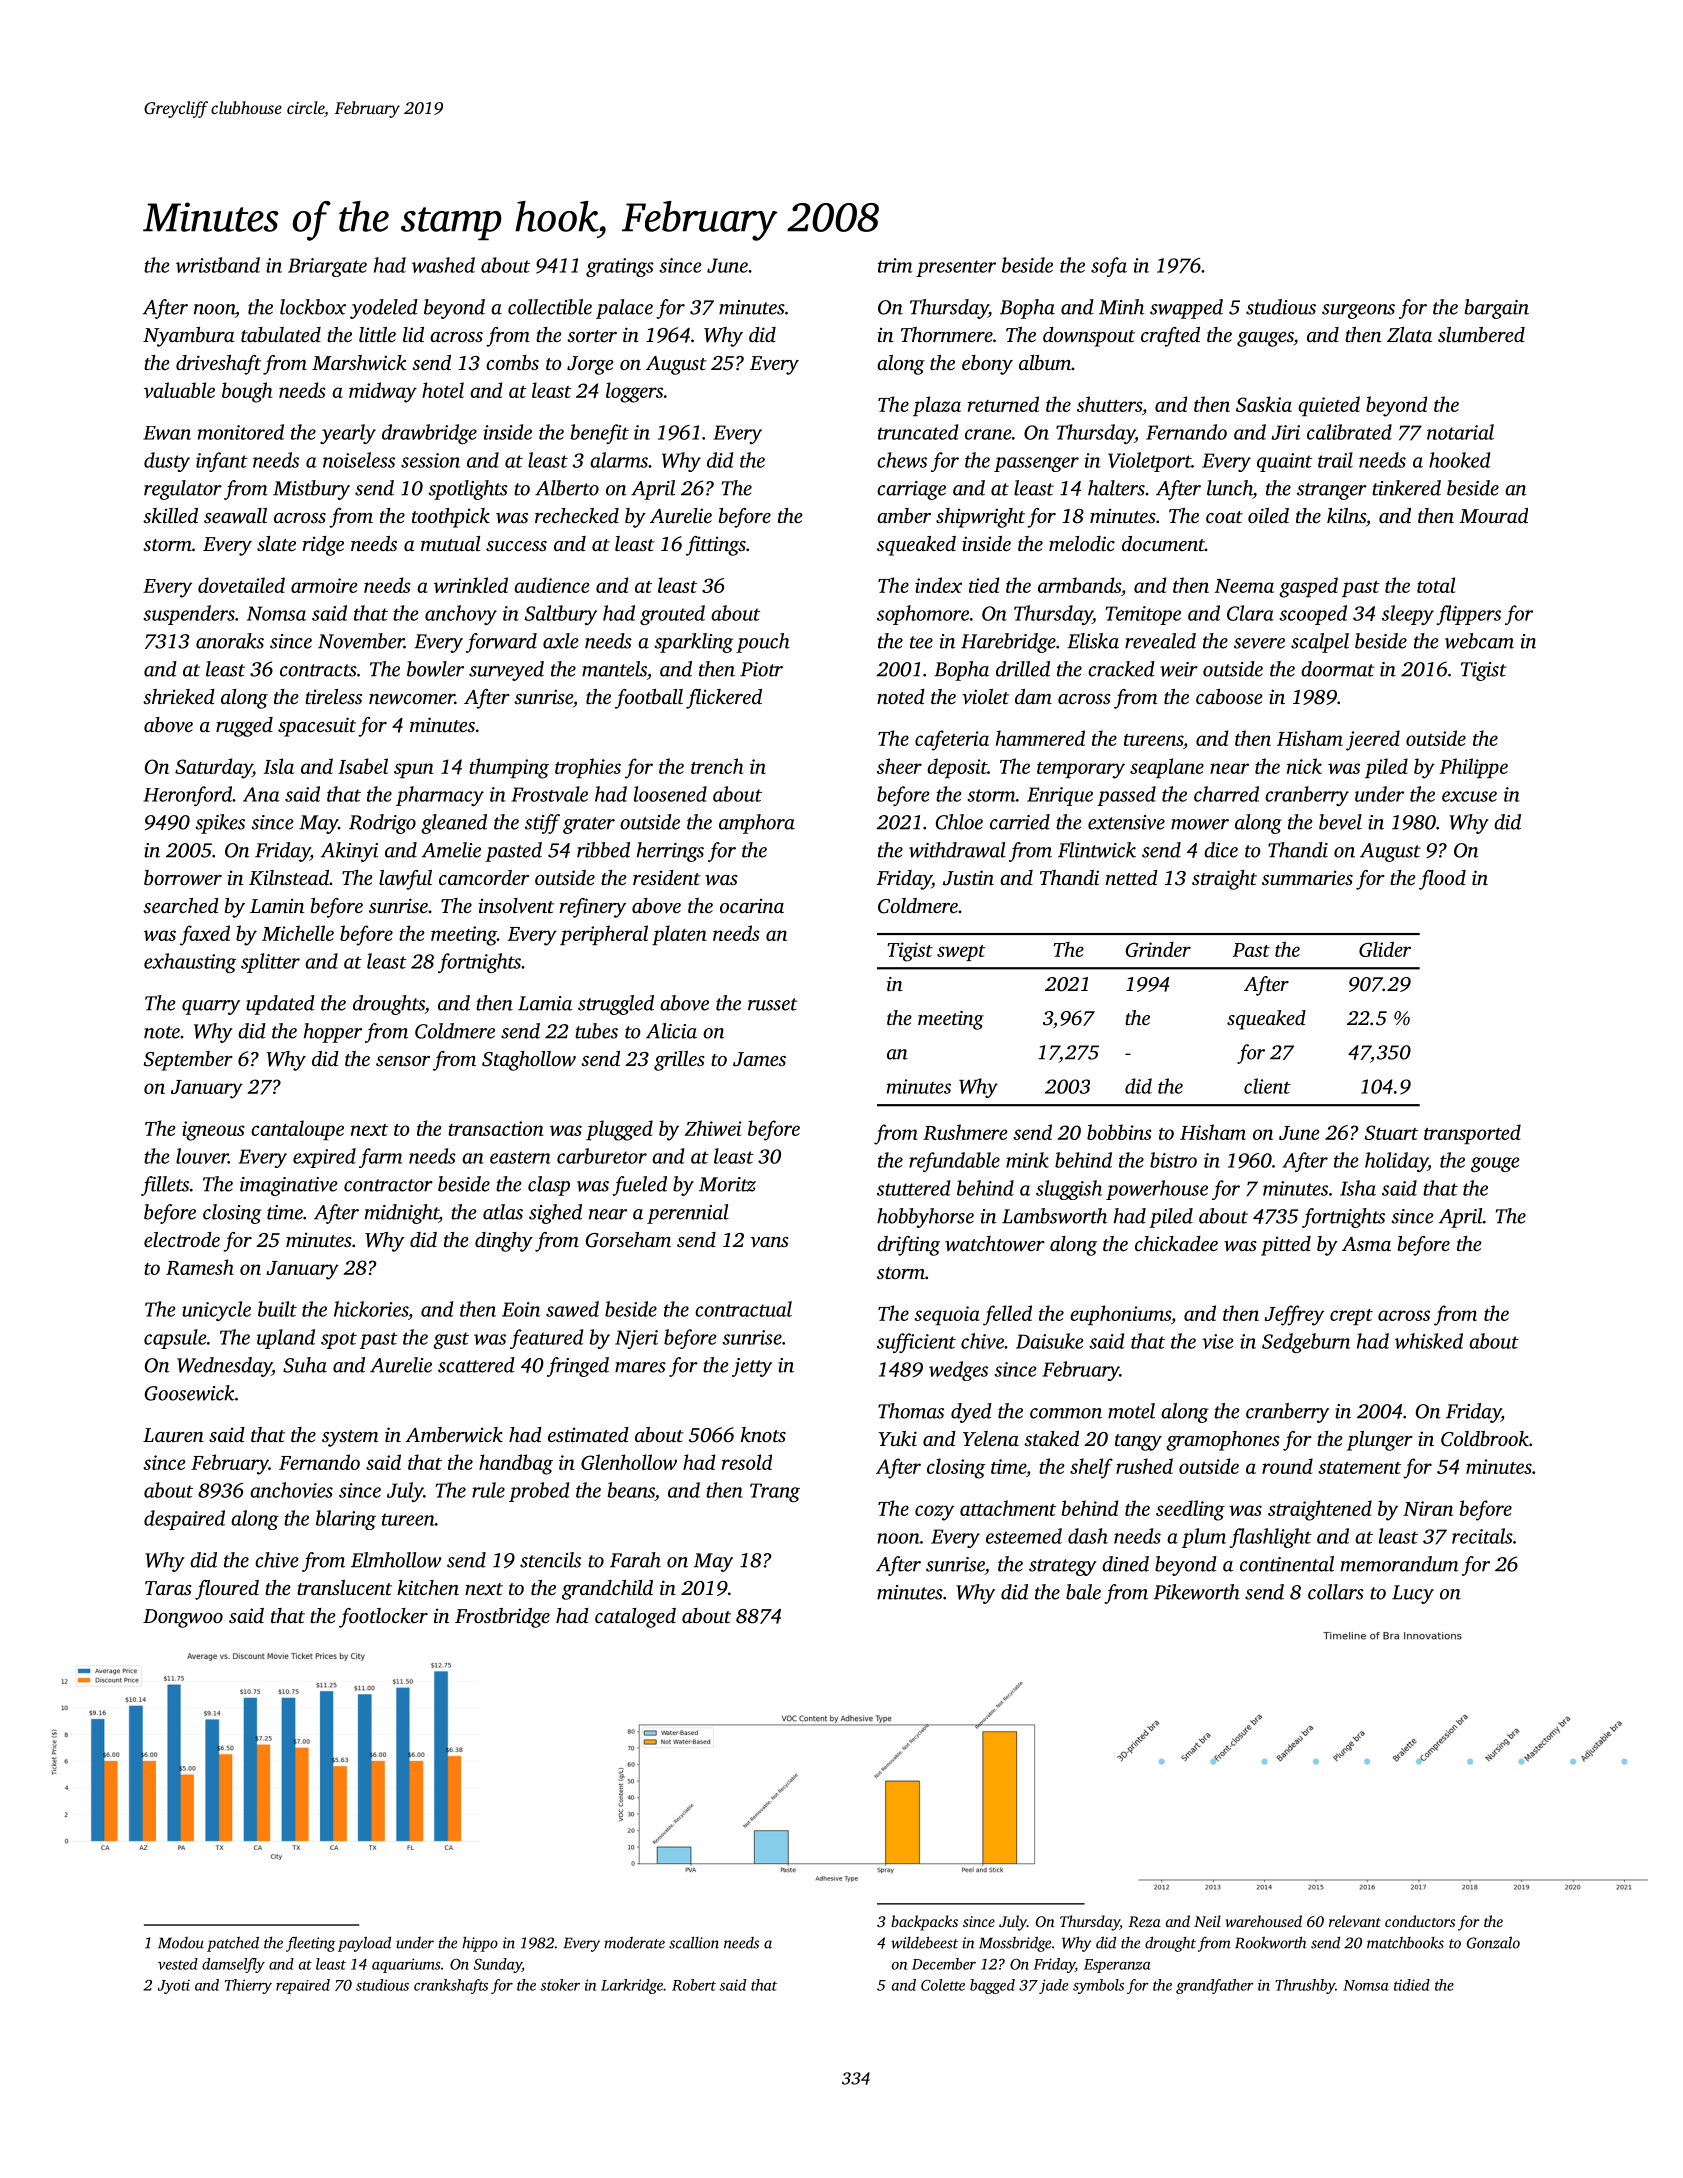 This screenshot has height=2178, width=1683. I want to click on crankshafts, so click(451, 1986).
